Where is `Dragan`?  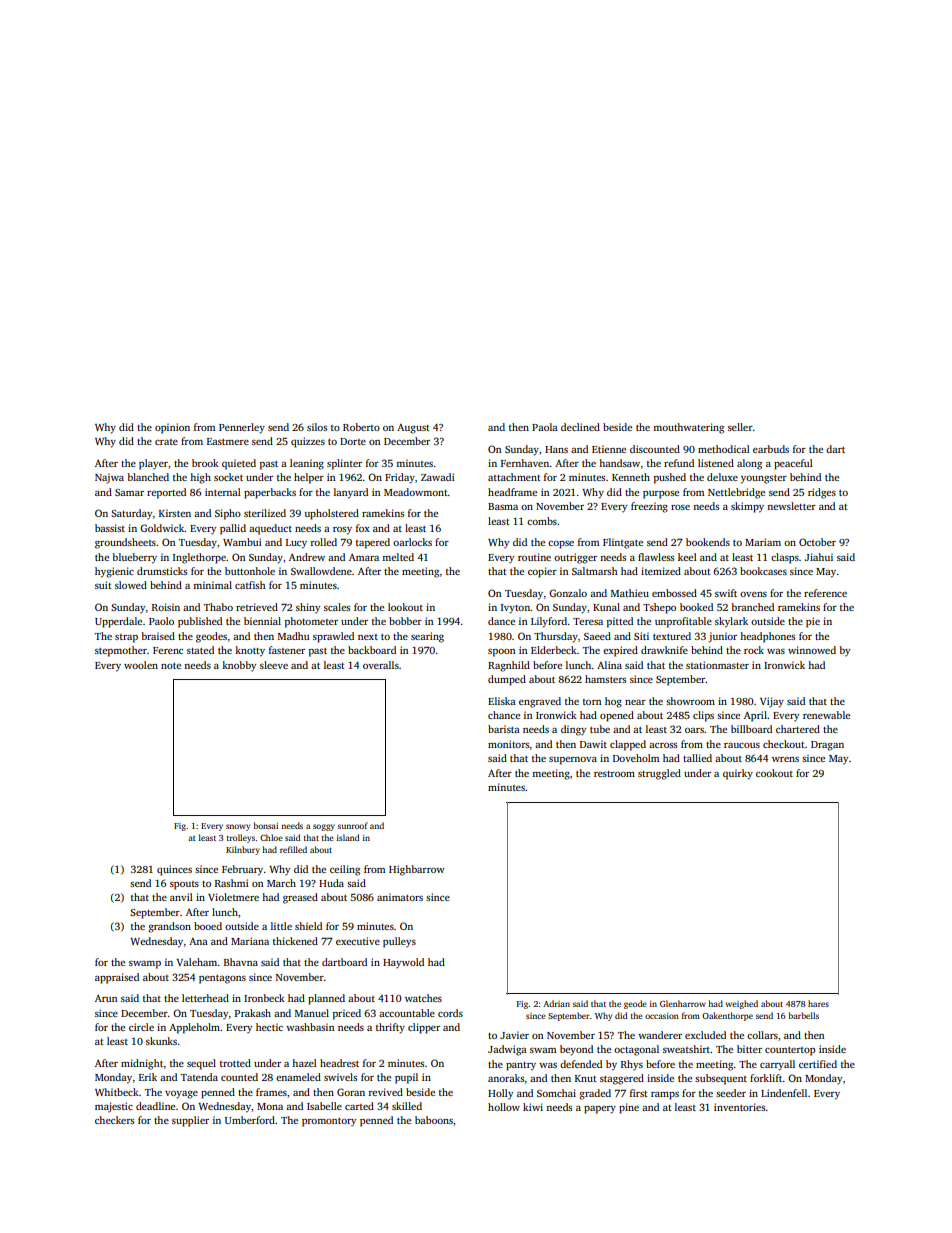
Dragan is located at coordinates (827, 746).
